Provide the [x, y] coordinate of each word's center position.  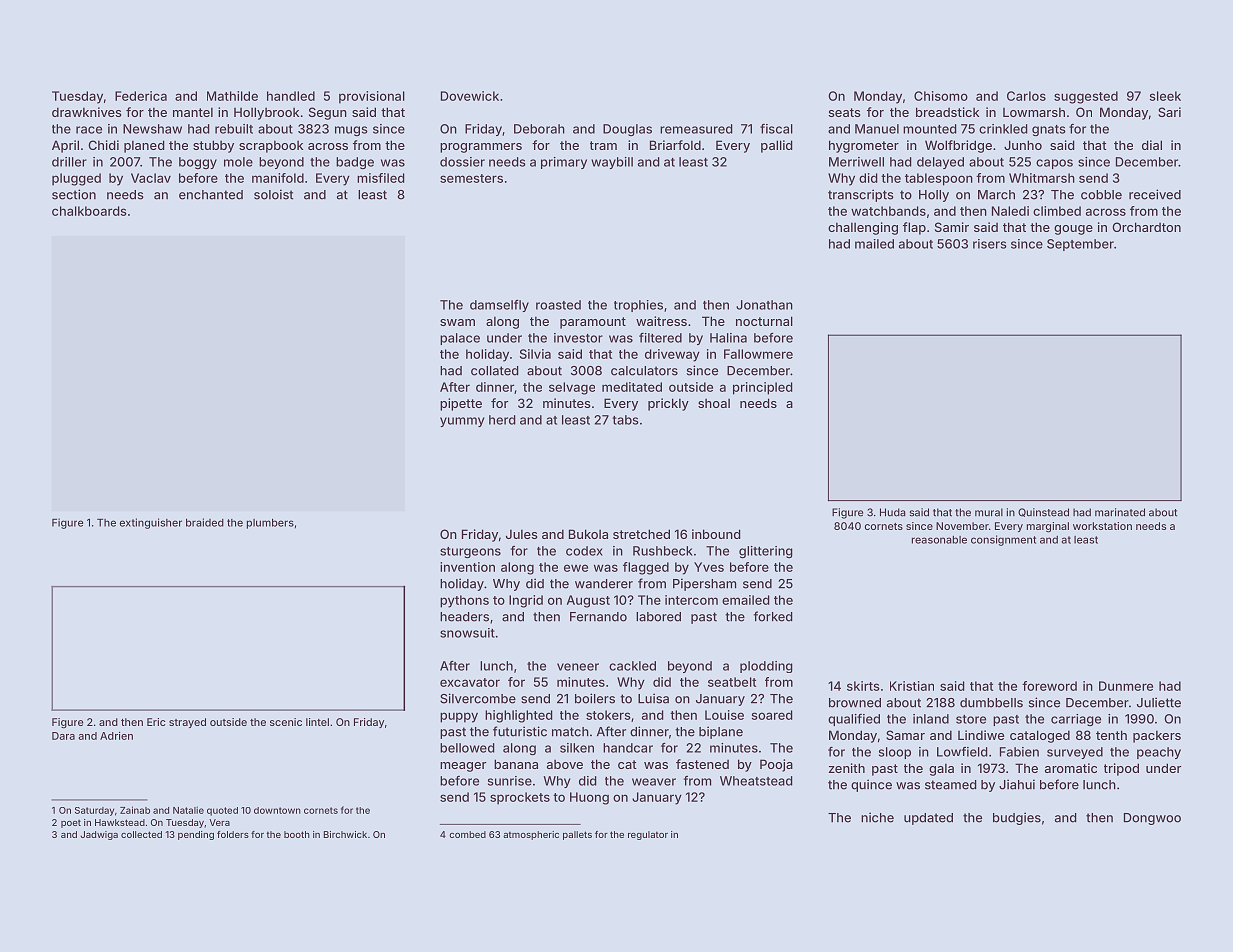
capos [1054, 164]
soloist [273, 194]
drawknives [86, 112]
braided [205, 522]
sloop [895, 753]
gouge [1073, 230]
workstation [1102, 526]
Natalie [188, 810]
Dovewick [470, 96]
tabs [626, 420]
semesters [471, 178]
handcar [628, 748]
